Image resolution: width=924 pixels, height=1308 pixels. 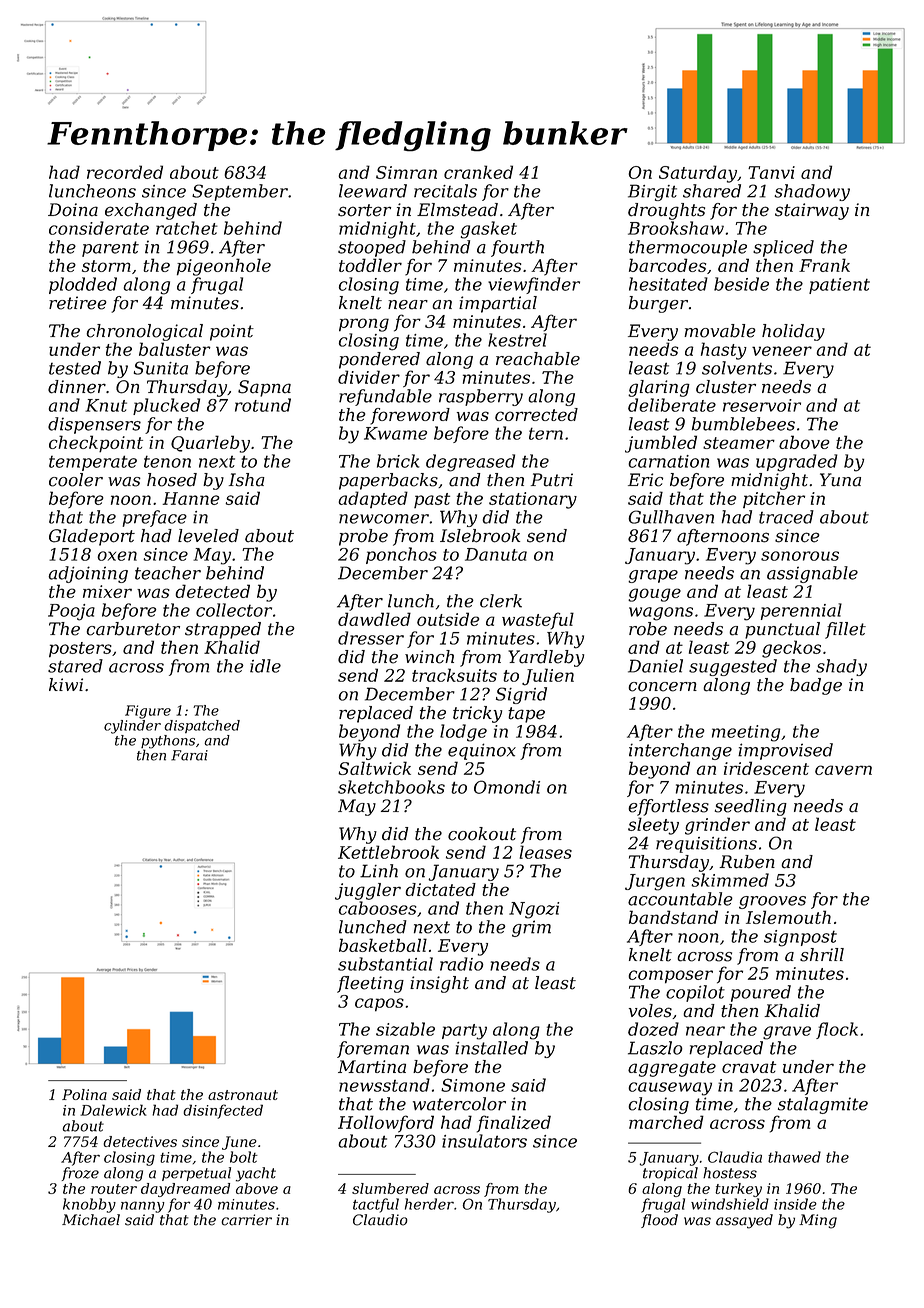 What do you see at coordinates (175, 349) in the image?
I see `baluster` at bounding box center [175, 349].
